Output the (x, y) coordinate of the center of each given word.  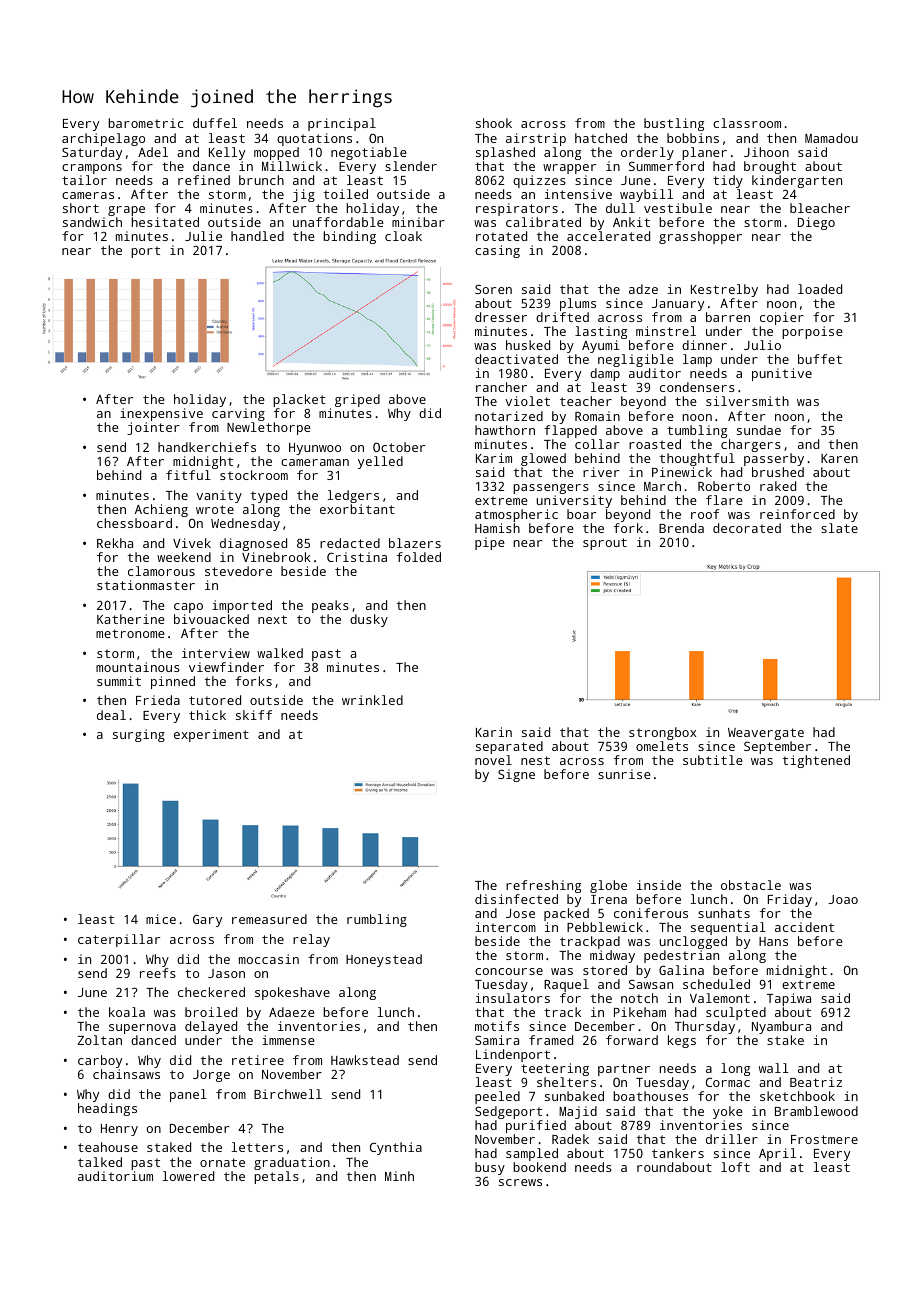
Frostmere (824, 1139)
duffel (215, 123)
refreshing (543, 886)
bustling (674, 124)
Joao (843, 899)
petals (276, 1177)
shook (494, 123)
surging (139, 735)
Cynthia (396, 1148)
